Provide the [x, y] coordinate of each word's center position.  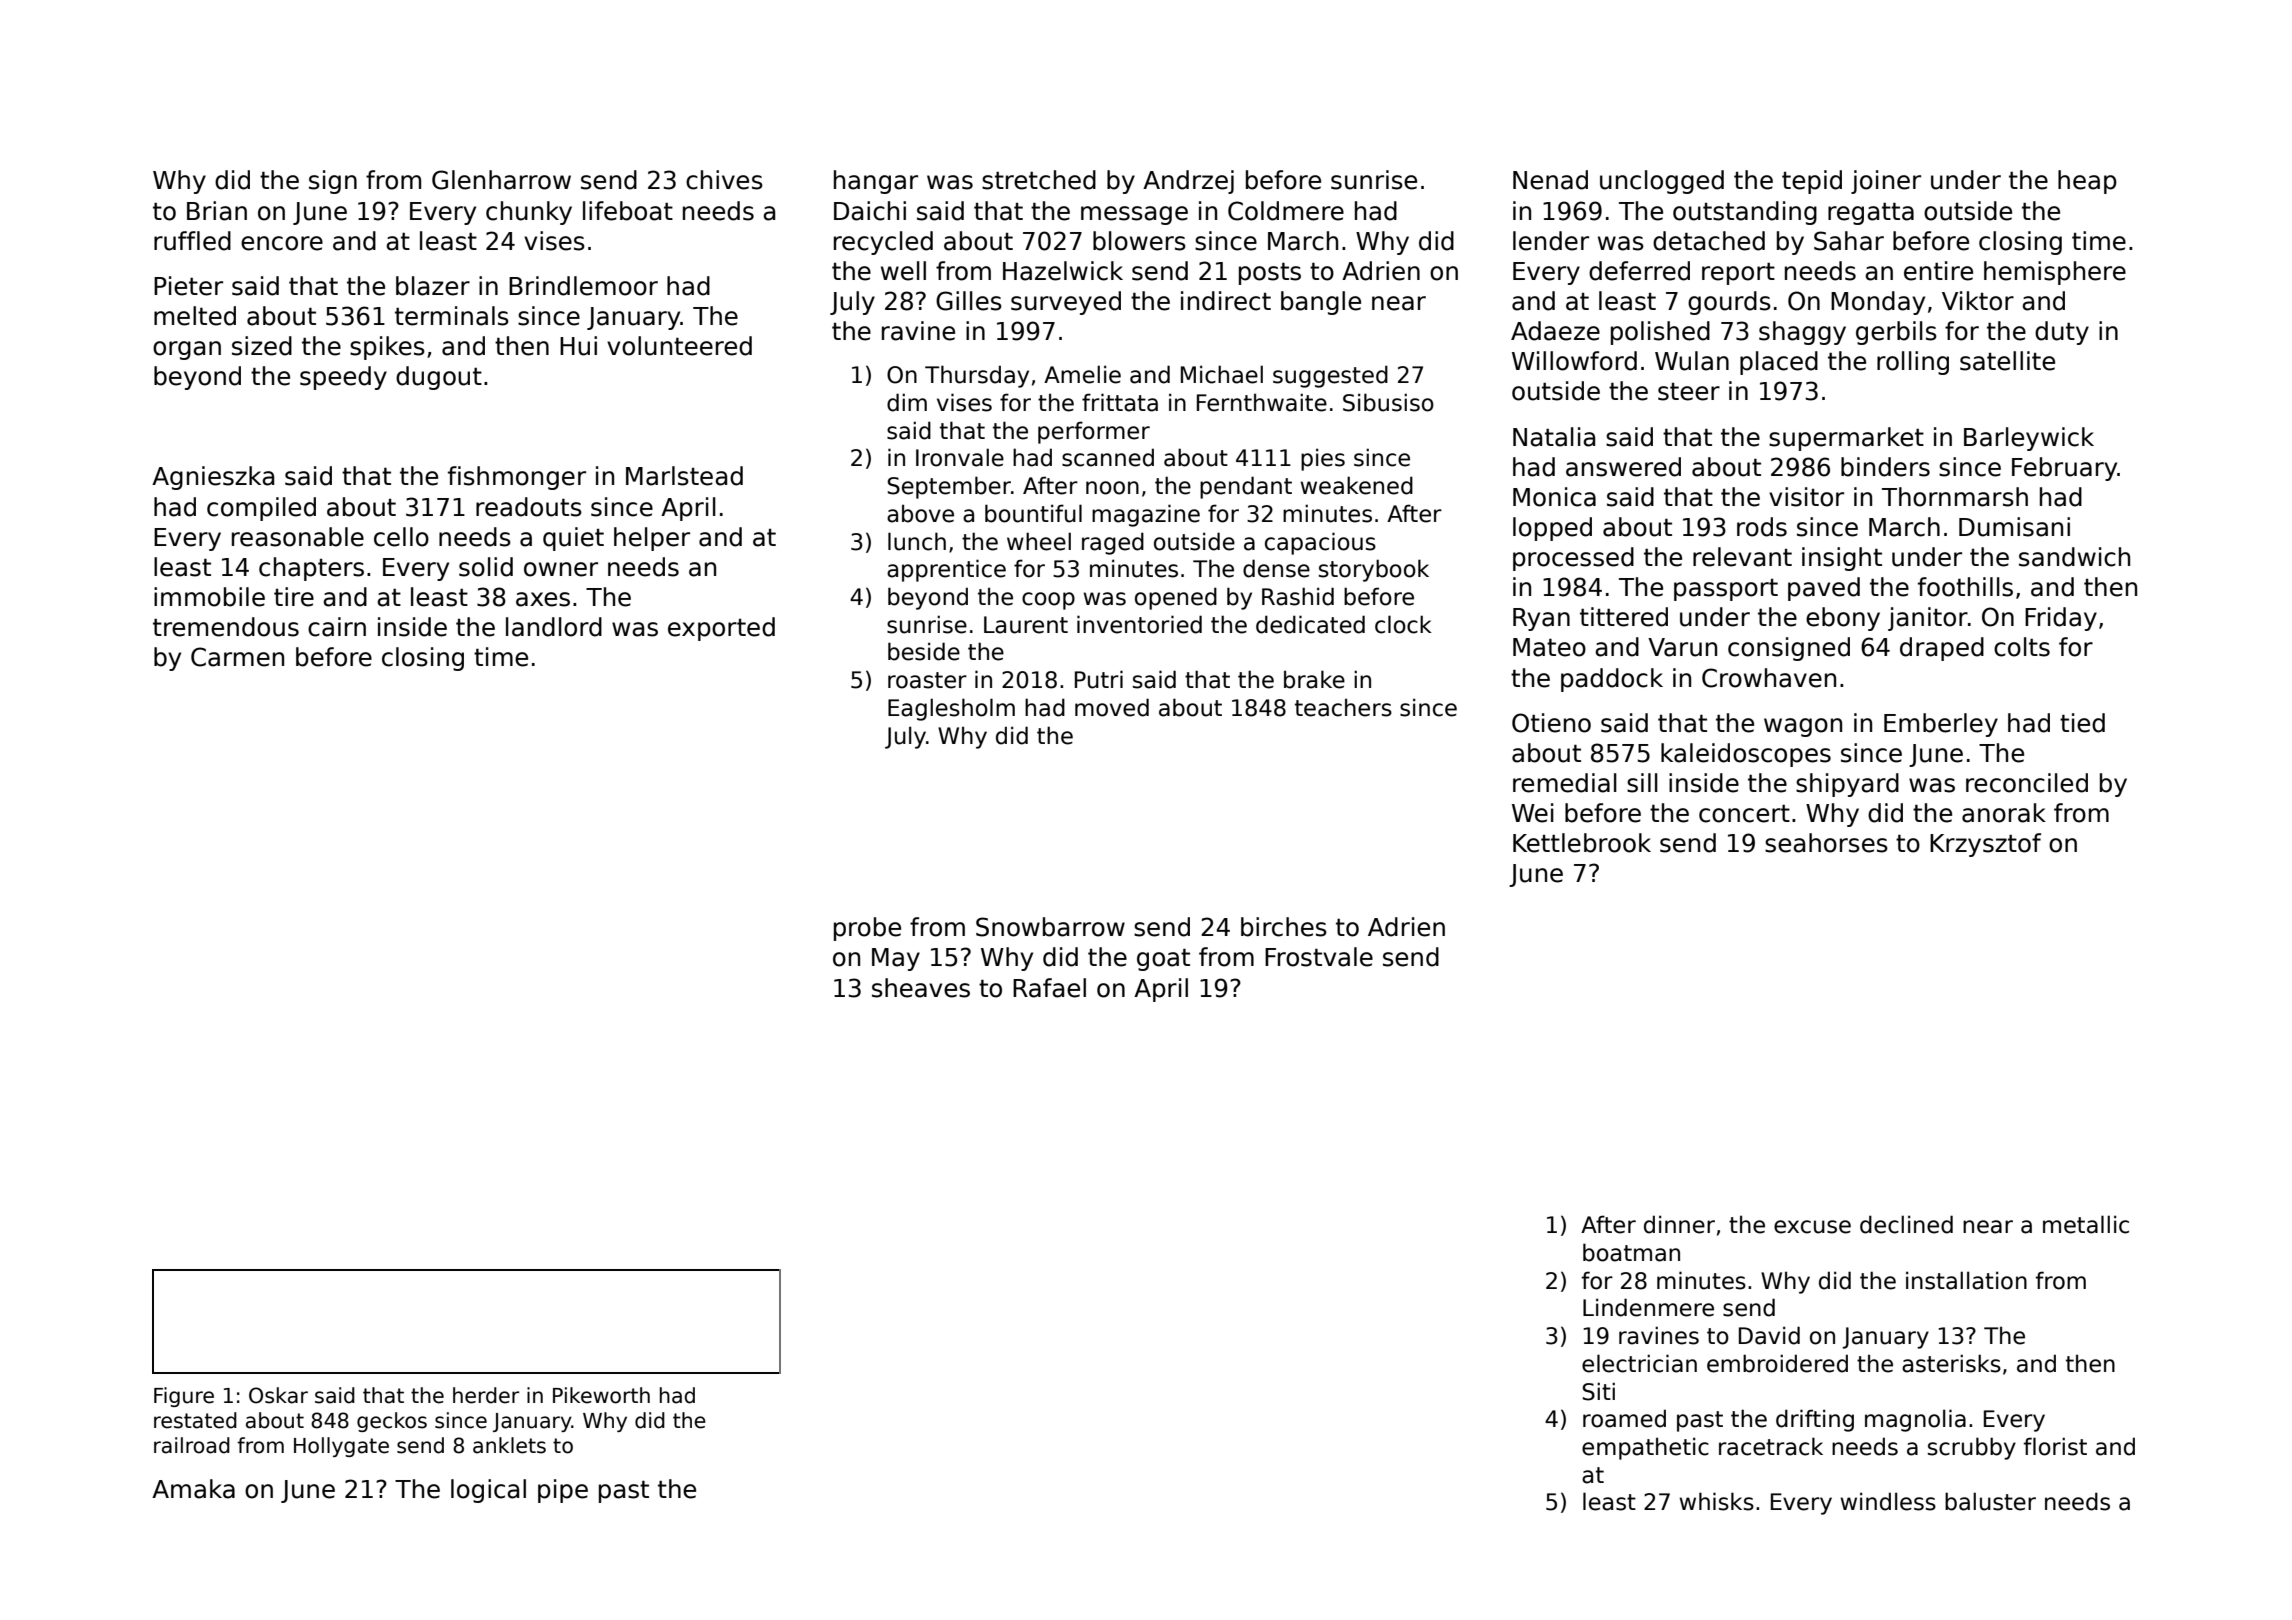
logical [488, 1491]
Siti [1598, 1391]
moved [1112, 707]
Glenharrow [501, 180]
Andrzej [1188, 182]
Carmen [237, 657]
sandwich [2074, 557]
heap [2087, 182]
